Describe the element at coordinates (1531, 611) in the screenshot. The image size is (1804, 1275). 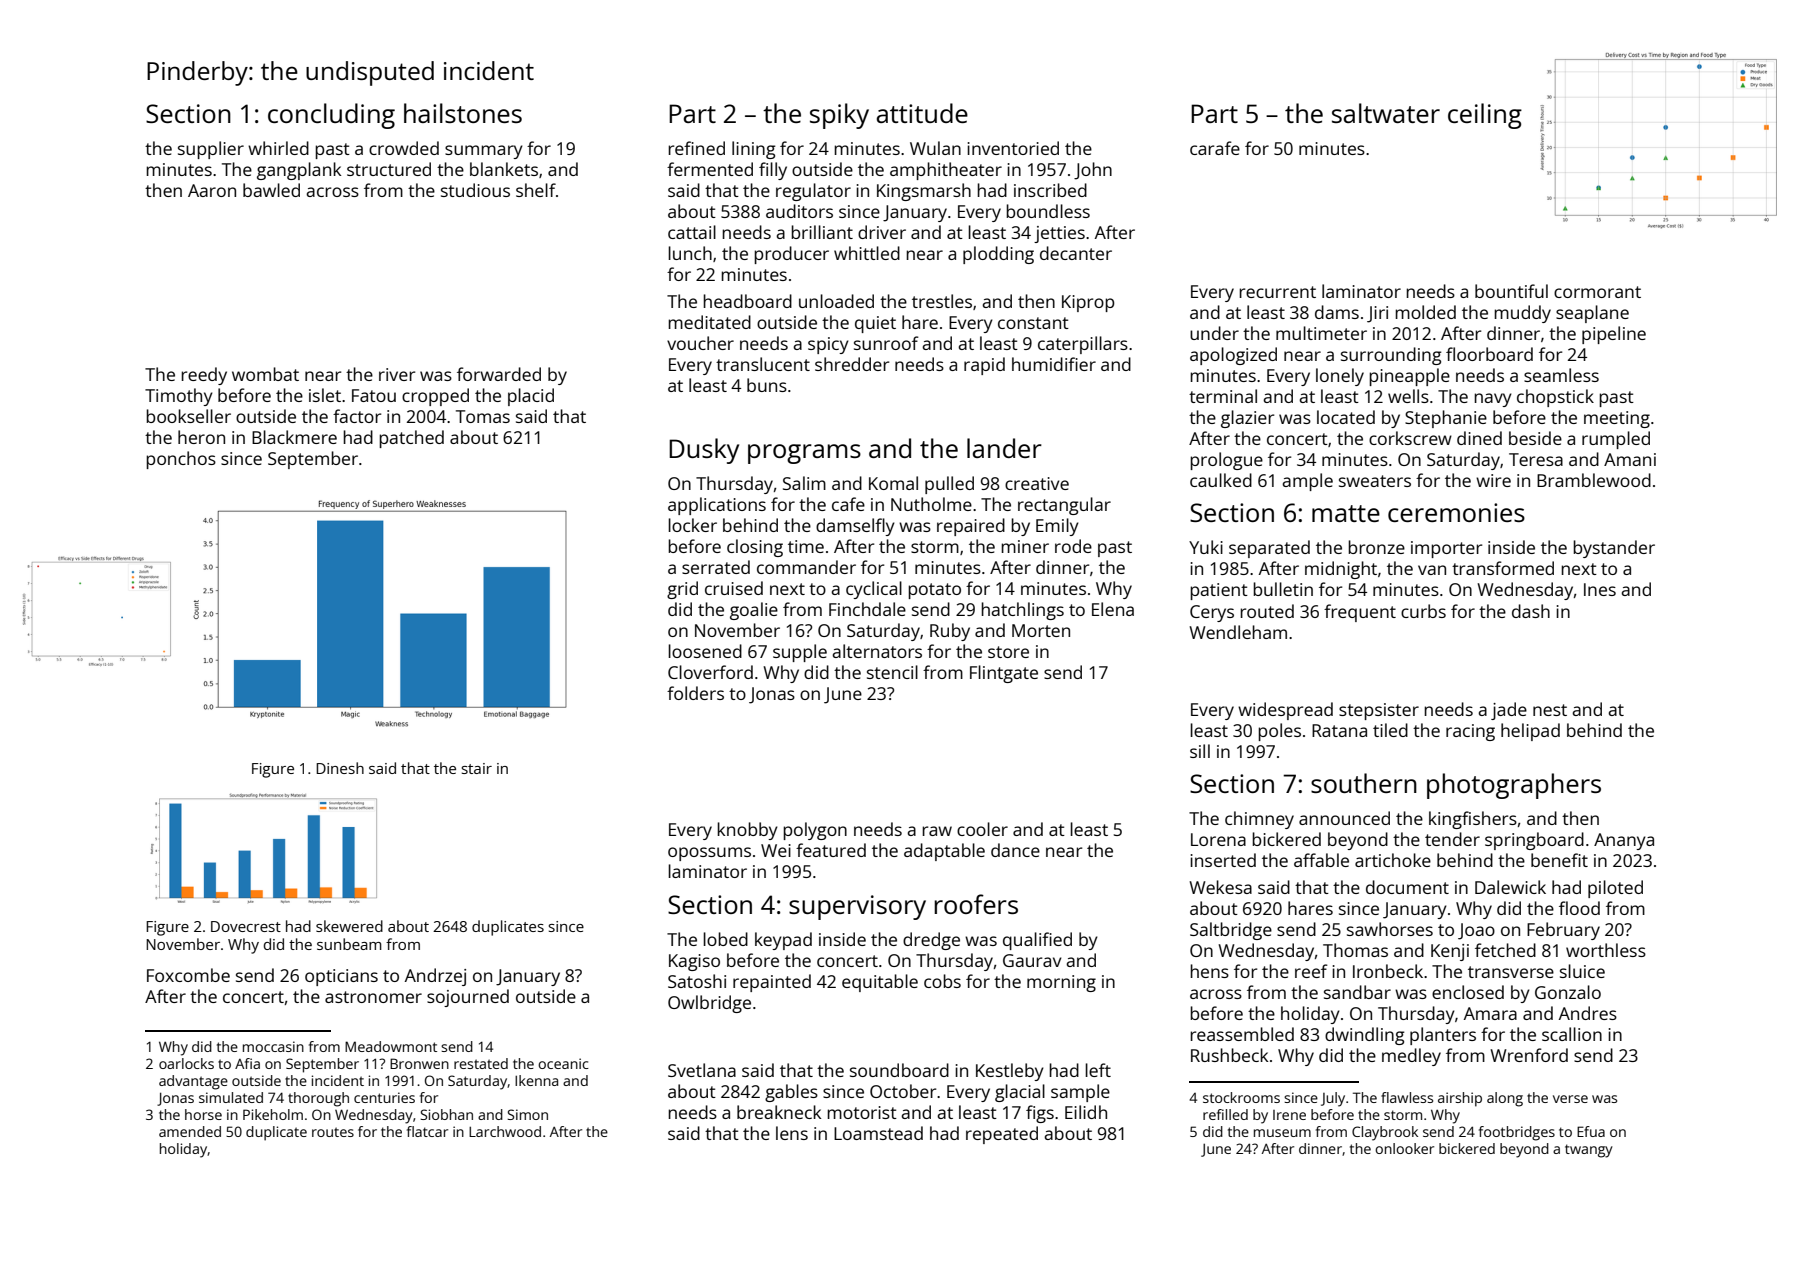
I see `dash` at that location.
